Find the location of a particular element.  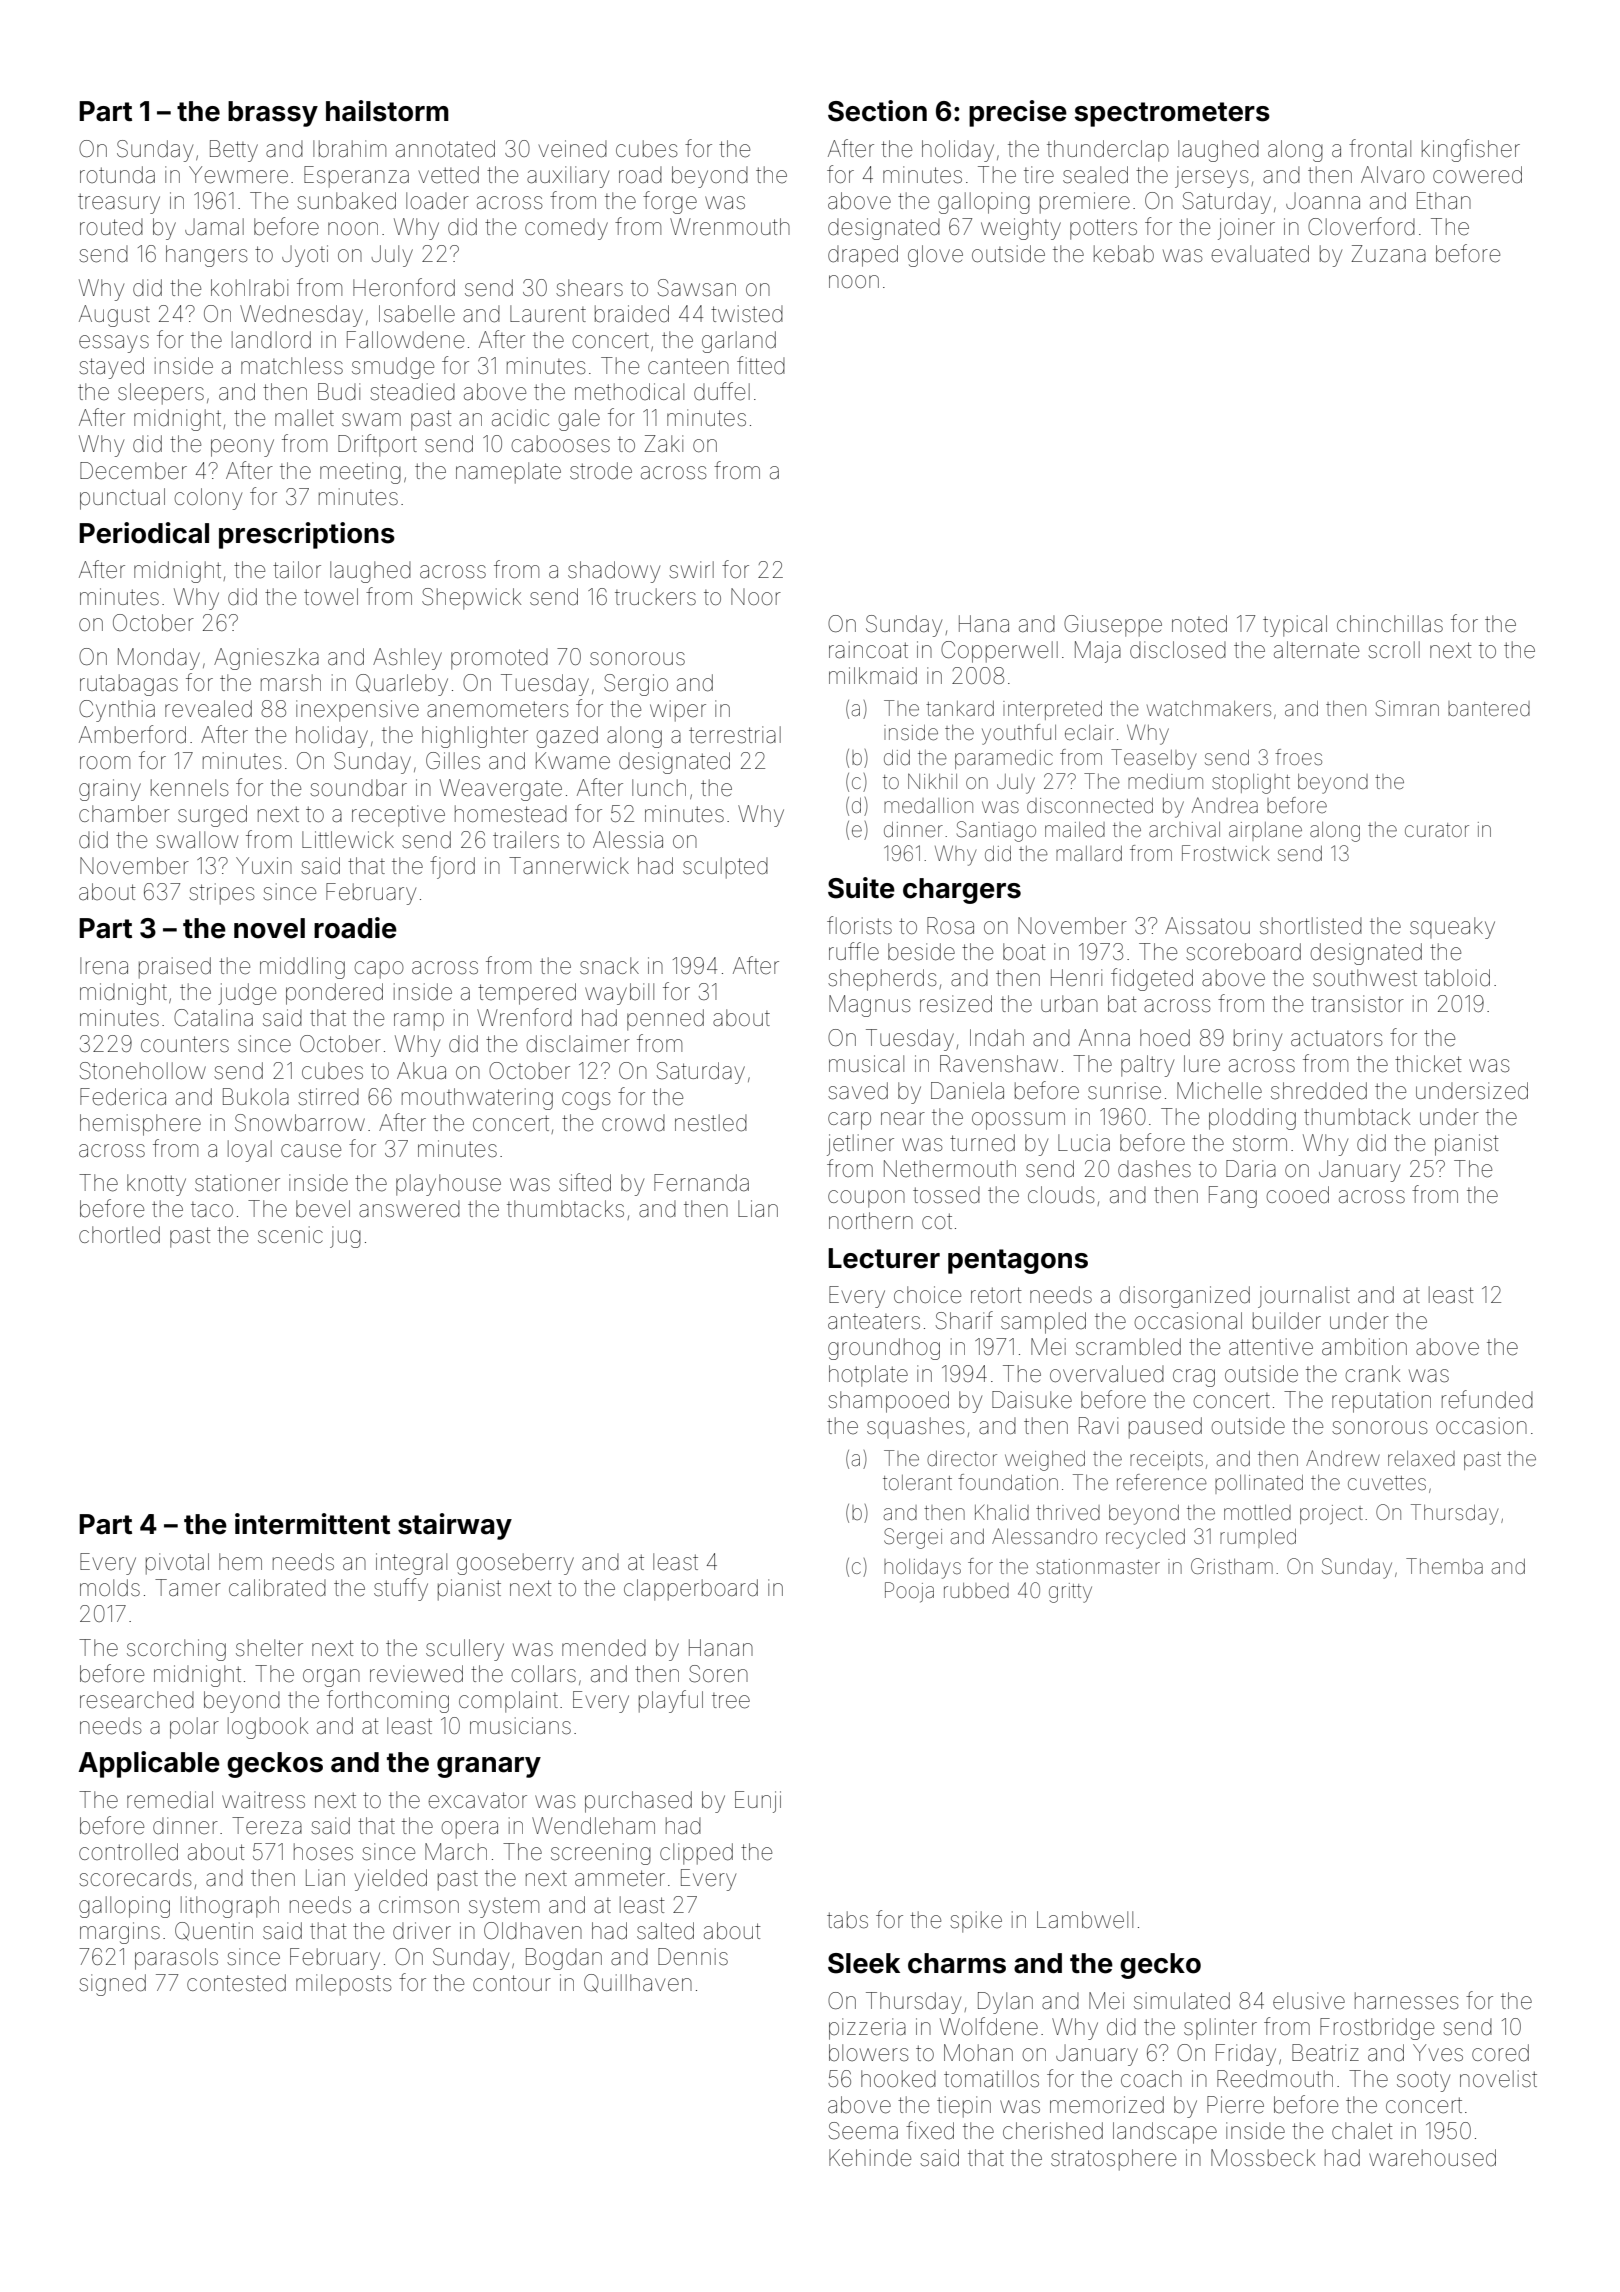

intermittent is located at coordinates (312, 1524).
